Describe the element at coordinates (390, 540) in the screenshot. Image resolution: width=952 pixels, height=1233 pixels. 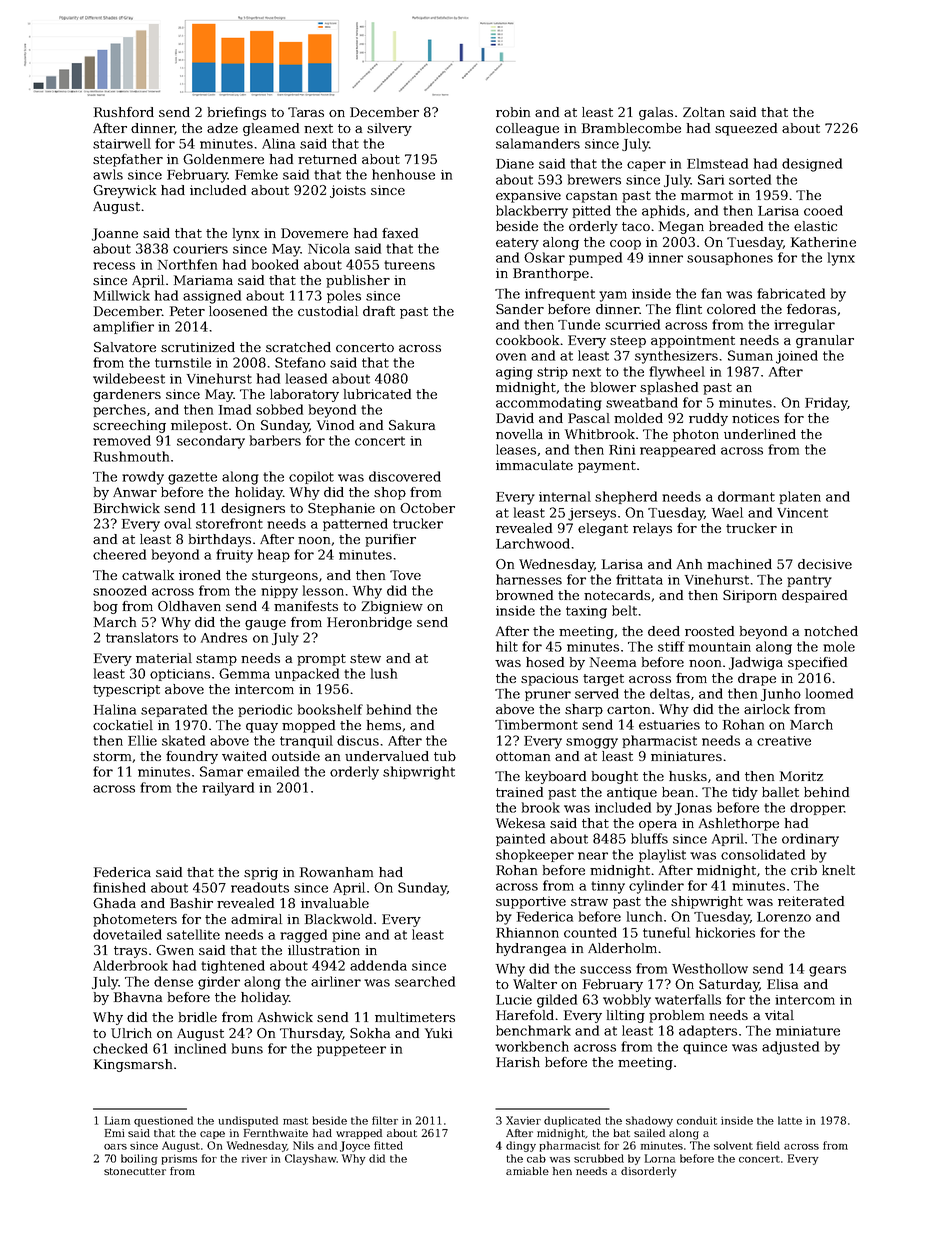
I see `purifier` at that location.
